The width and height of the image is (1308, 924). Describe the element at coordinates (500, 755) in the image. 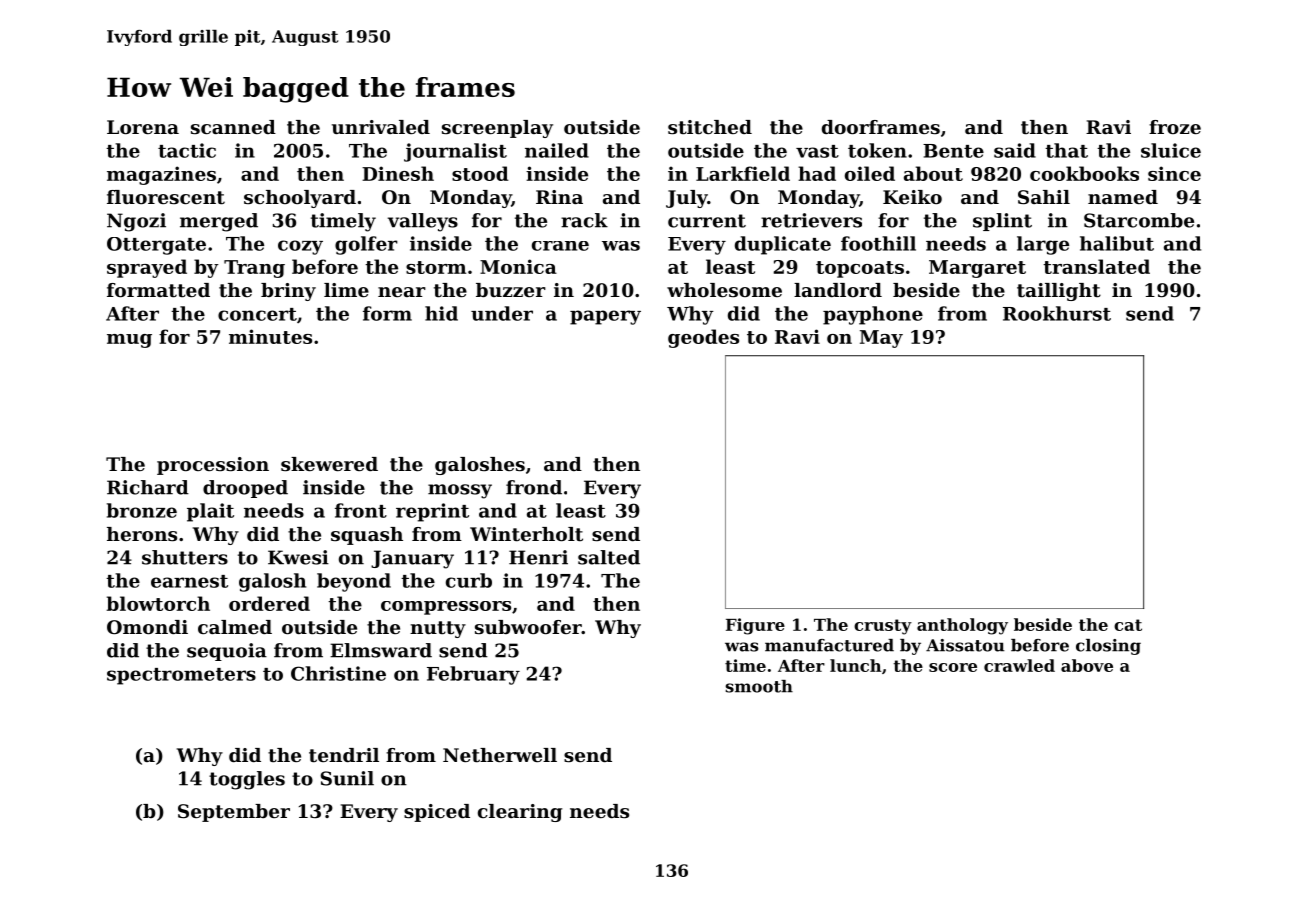

I see `Netherwell` at that location.
